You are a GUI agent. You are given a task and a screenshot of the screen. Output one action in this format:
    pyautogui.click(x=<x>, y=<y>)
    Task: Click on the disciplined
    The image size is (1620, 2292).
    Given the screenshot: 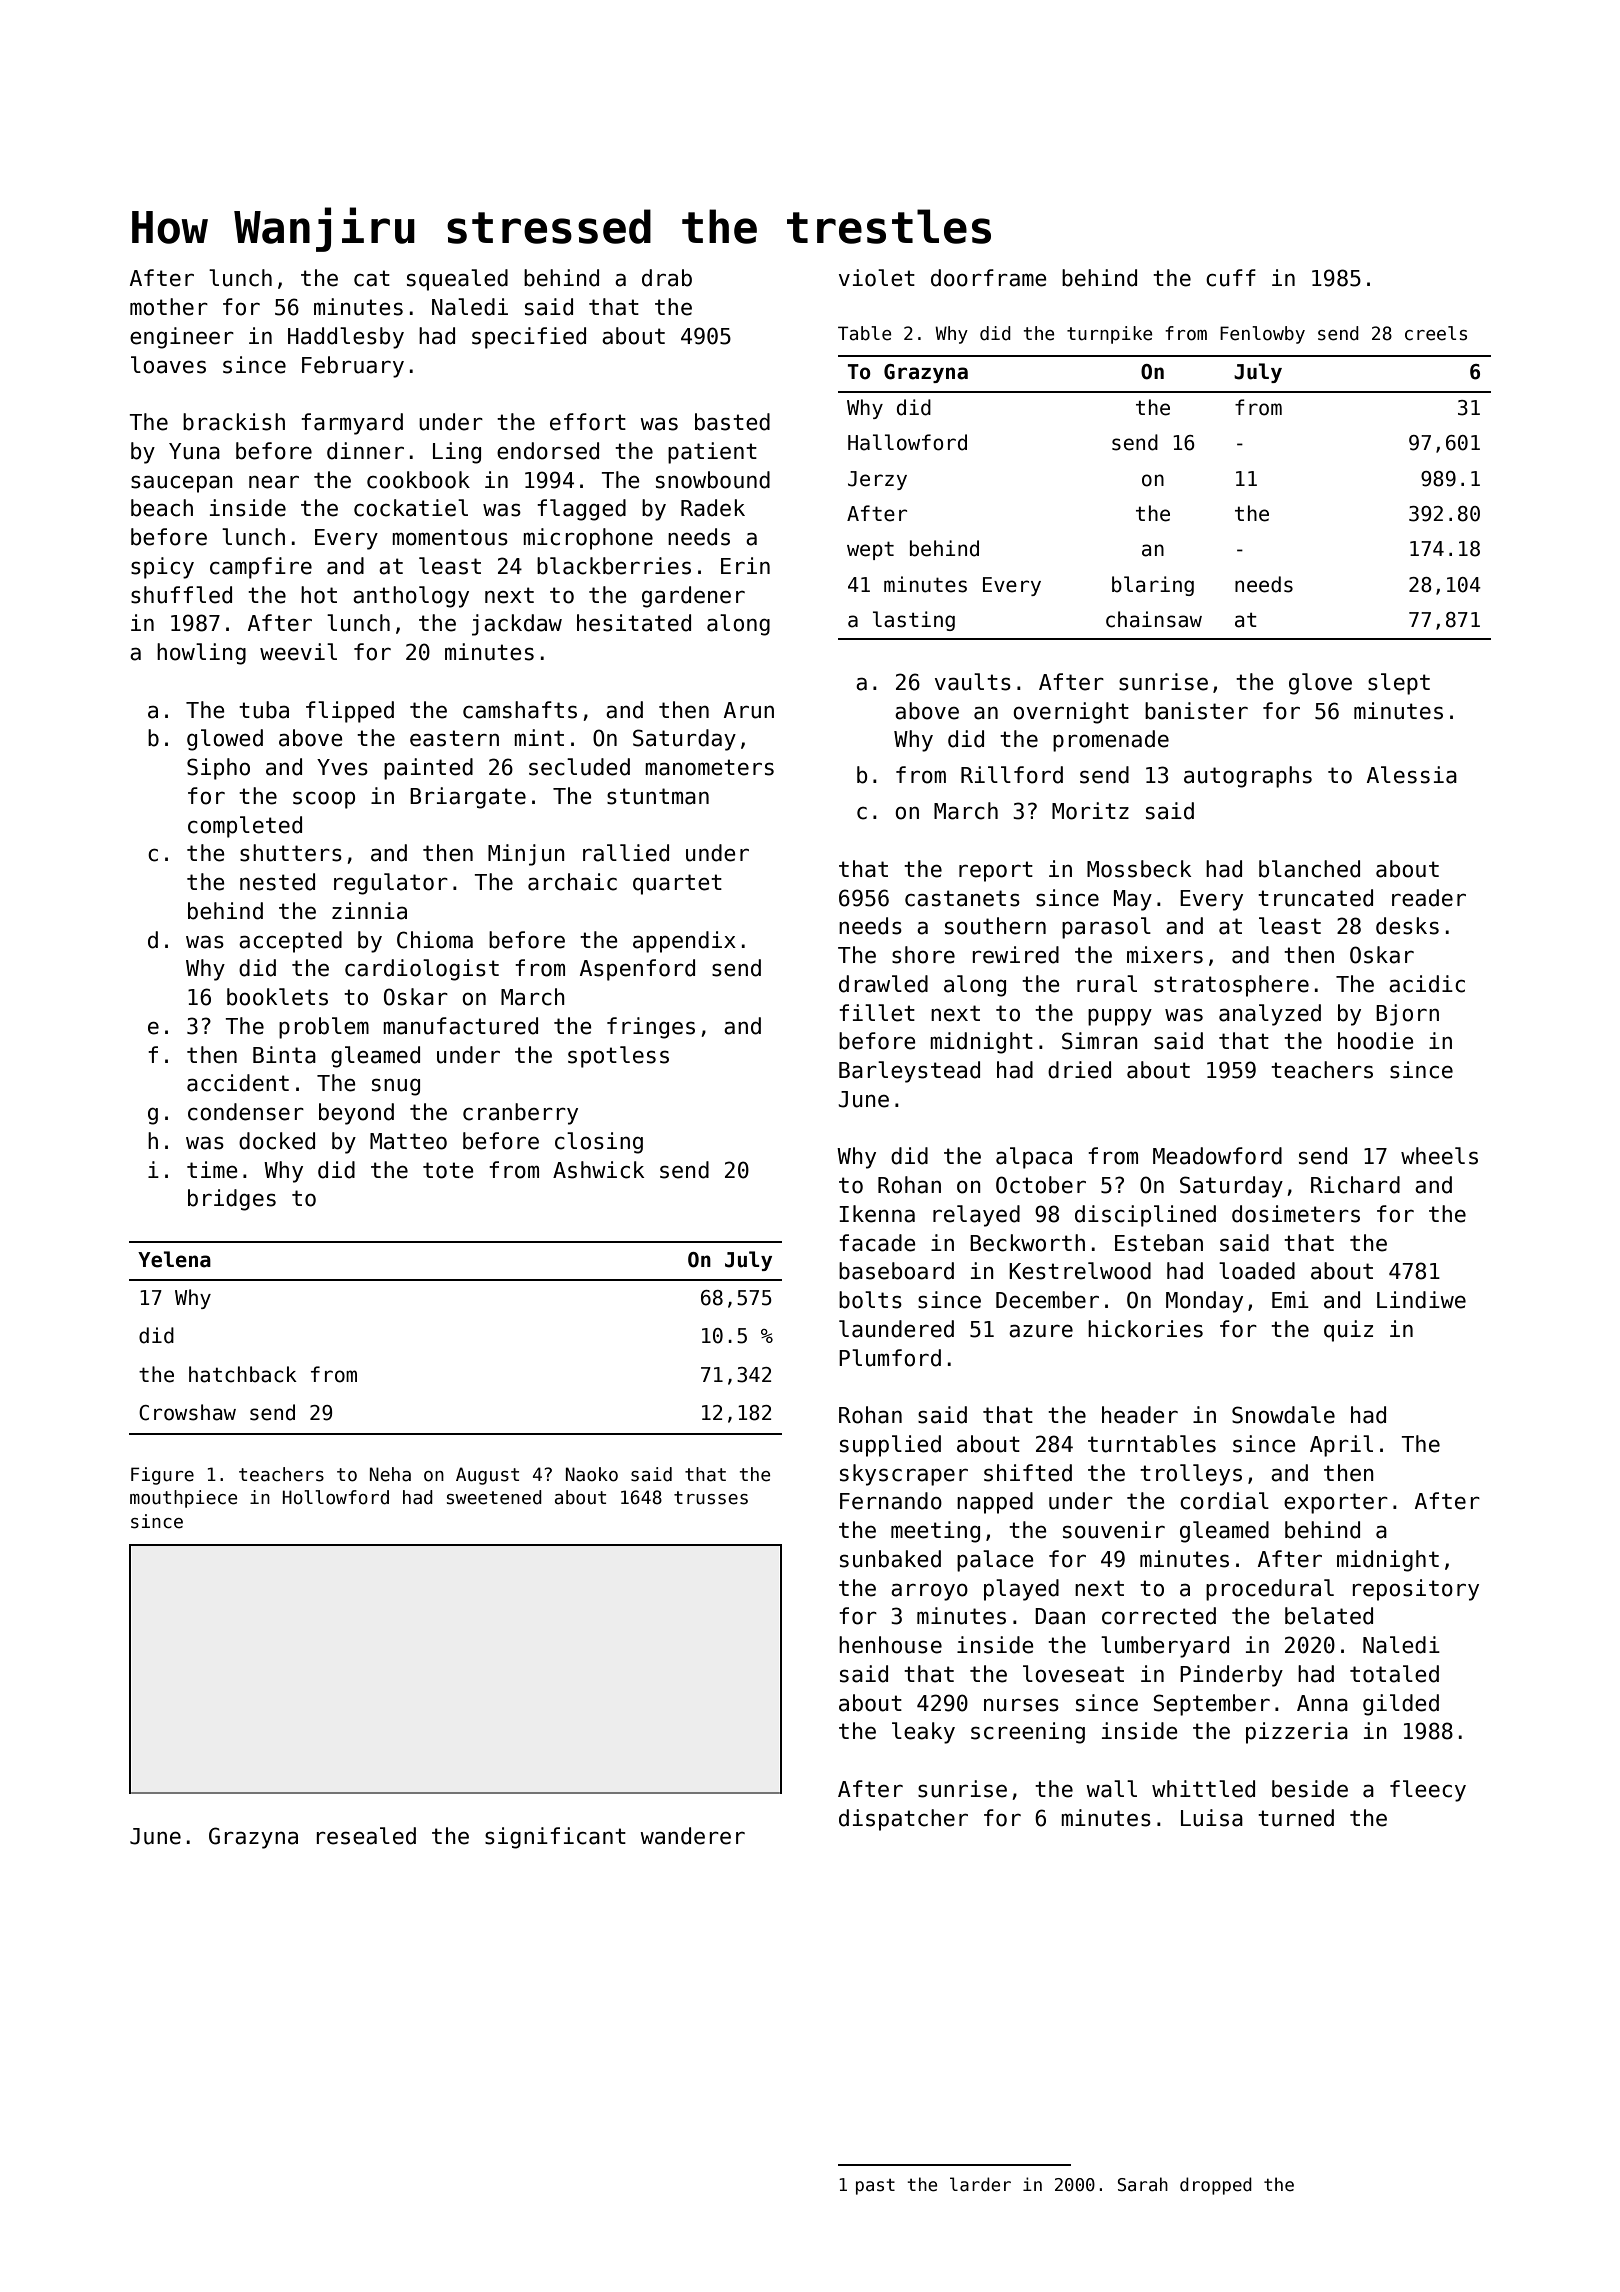 What is the action you would take?
    pyautogui.click(x=1145, y=1216)
